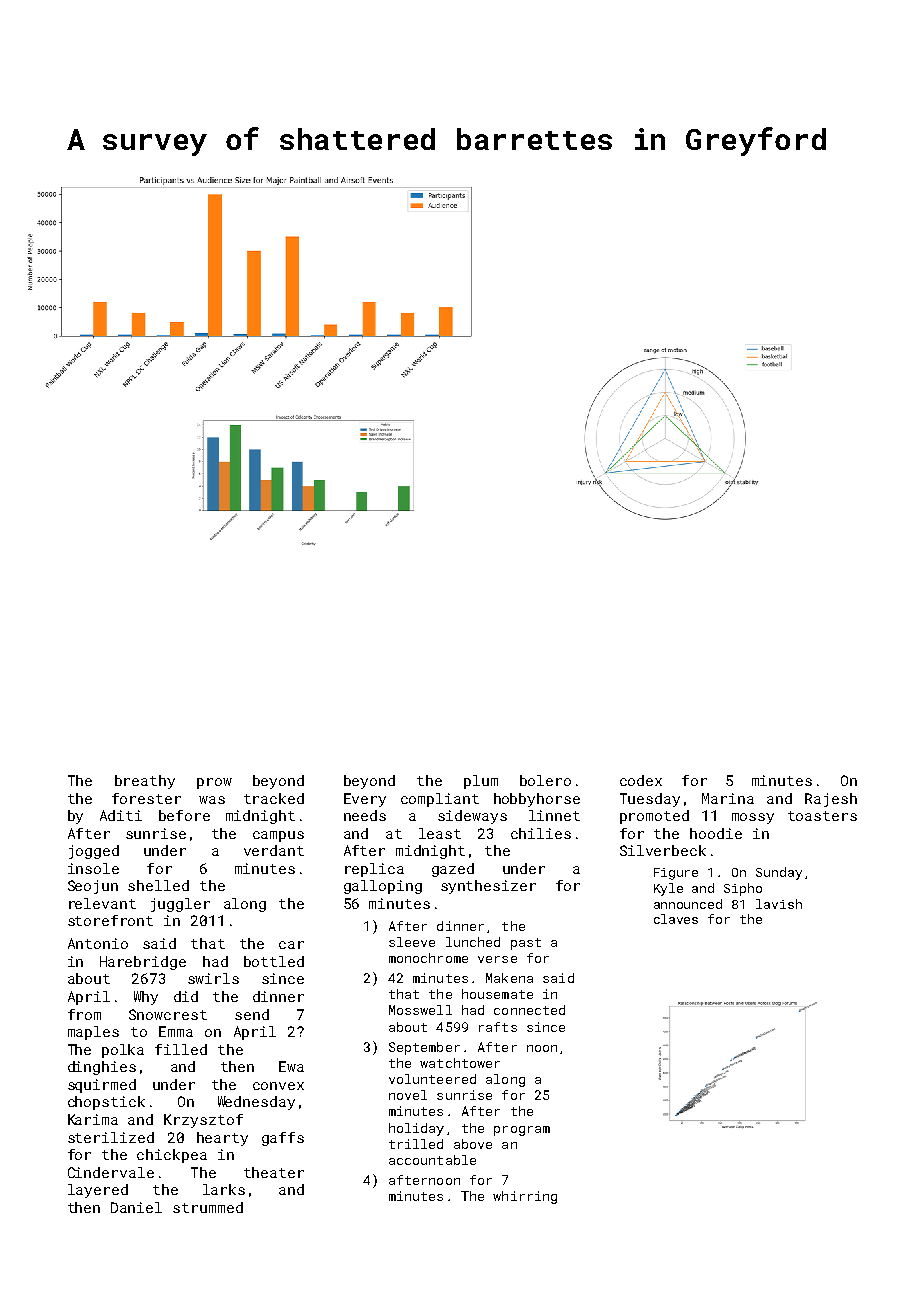 The image size is (924, 1308). I want to click on claves, so click(676, 919).
